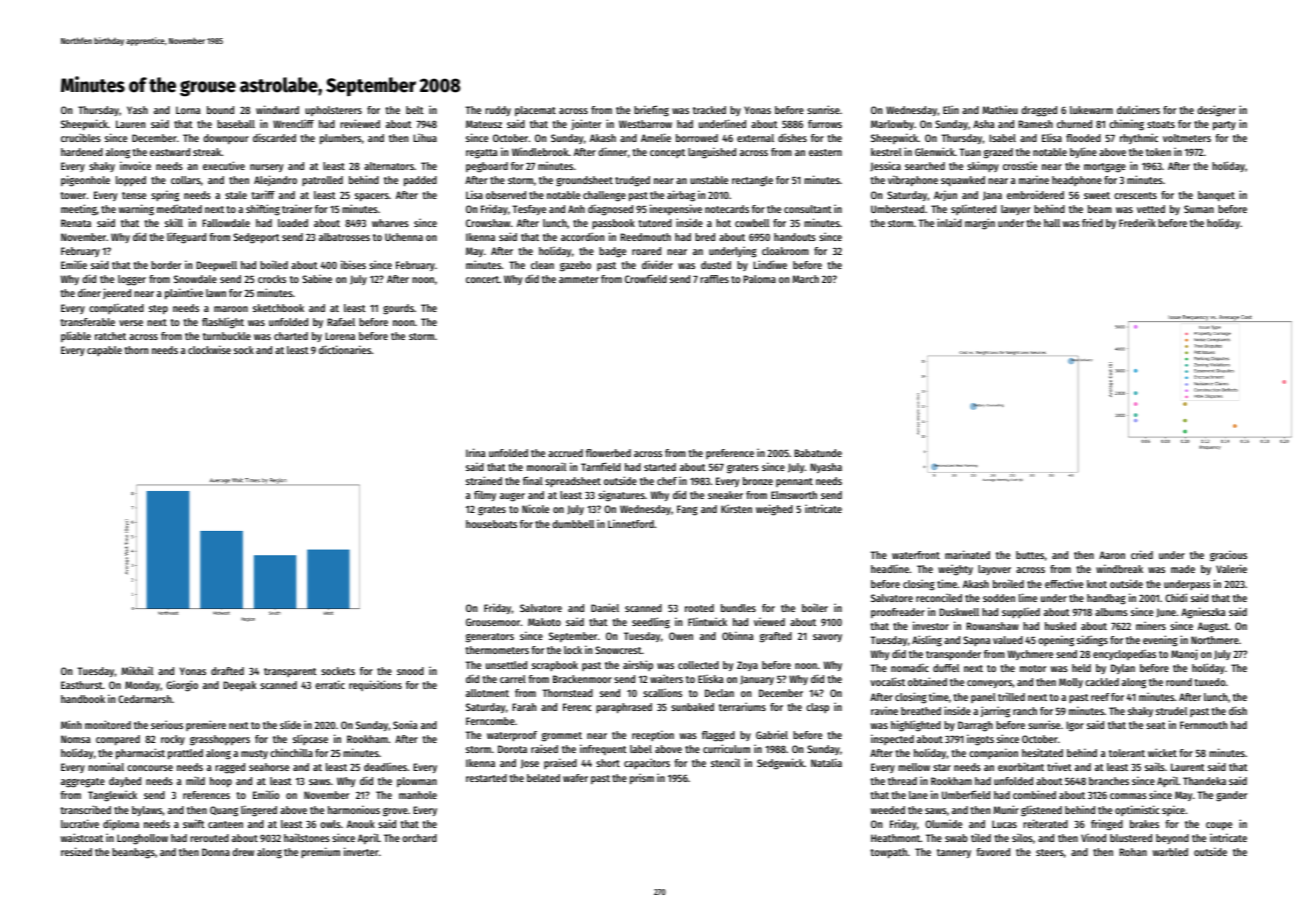 The image size is (1308, 924). I want to click on byline, so click(1083, 152).
